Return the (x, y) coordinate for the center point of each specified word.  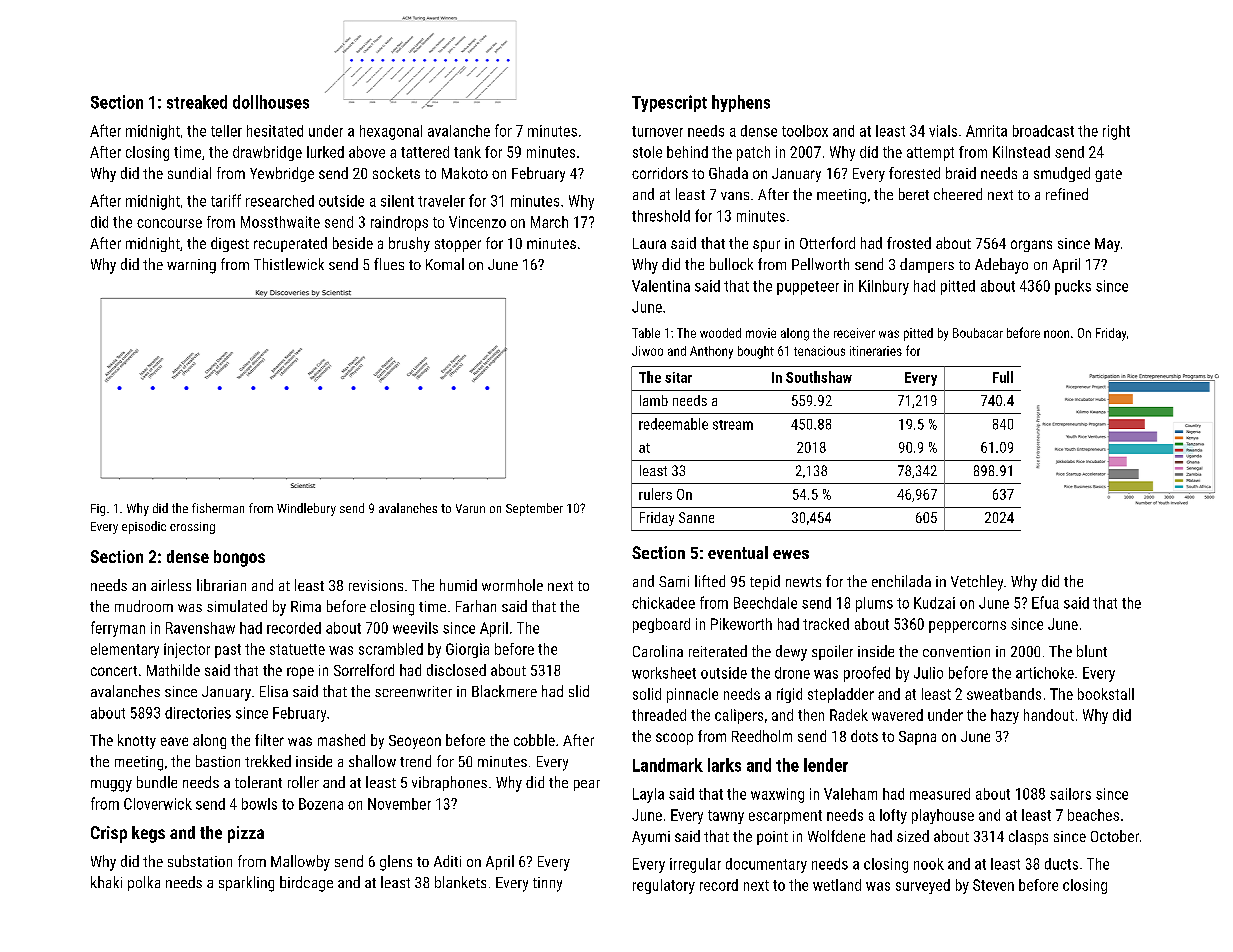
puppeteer (808, 288)
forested (914, 173)
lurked (325, 152)
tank (467, 152)
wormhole (512, 585)
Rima (306, 606)
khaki (106, 882)
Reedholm (762, 736)
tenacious (819, 351)
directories (198, 713)
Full (1003, 377)
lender (826, 765)
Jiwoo (647, 351)
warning (191, 266)
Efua (1045, 602)
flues (389, 264)
